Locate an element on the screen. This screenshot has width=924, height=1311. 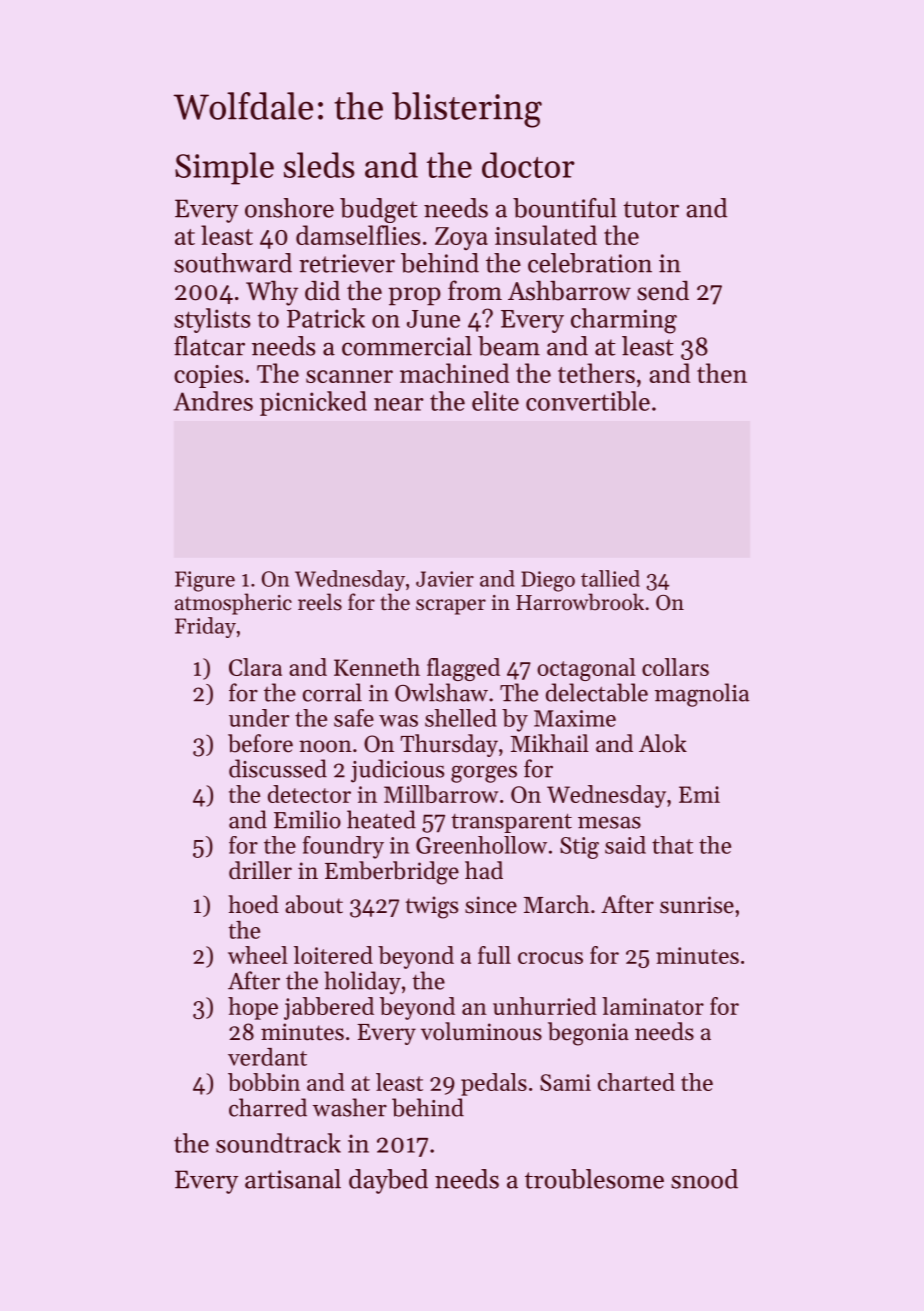
sunrise is located at coordinates (697, 905).
